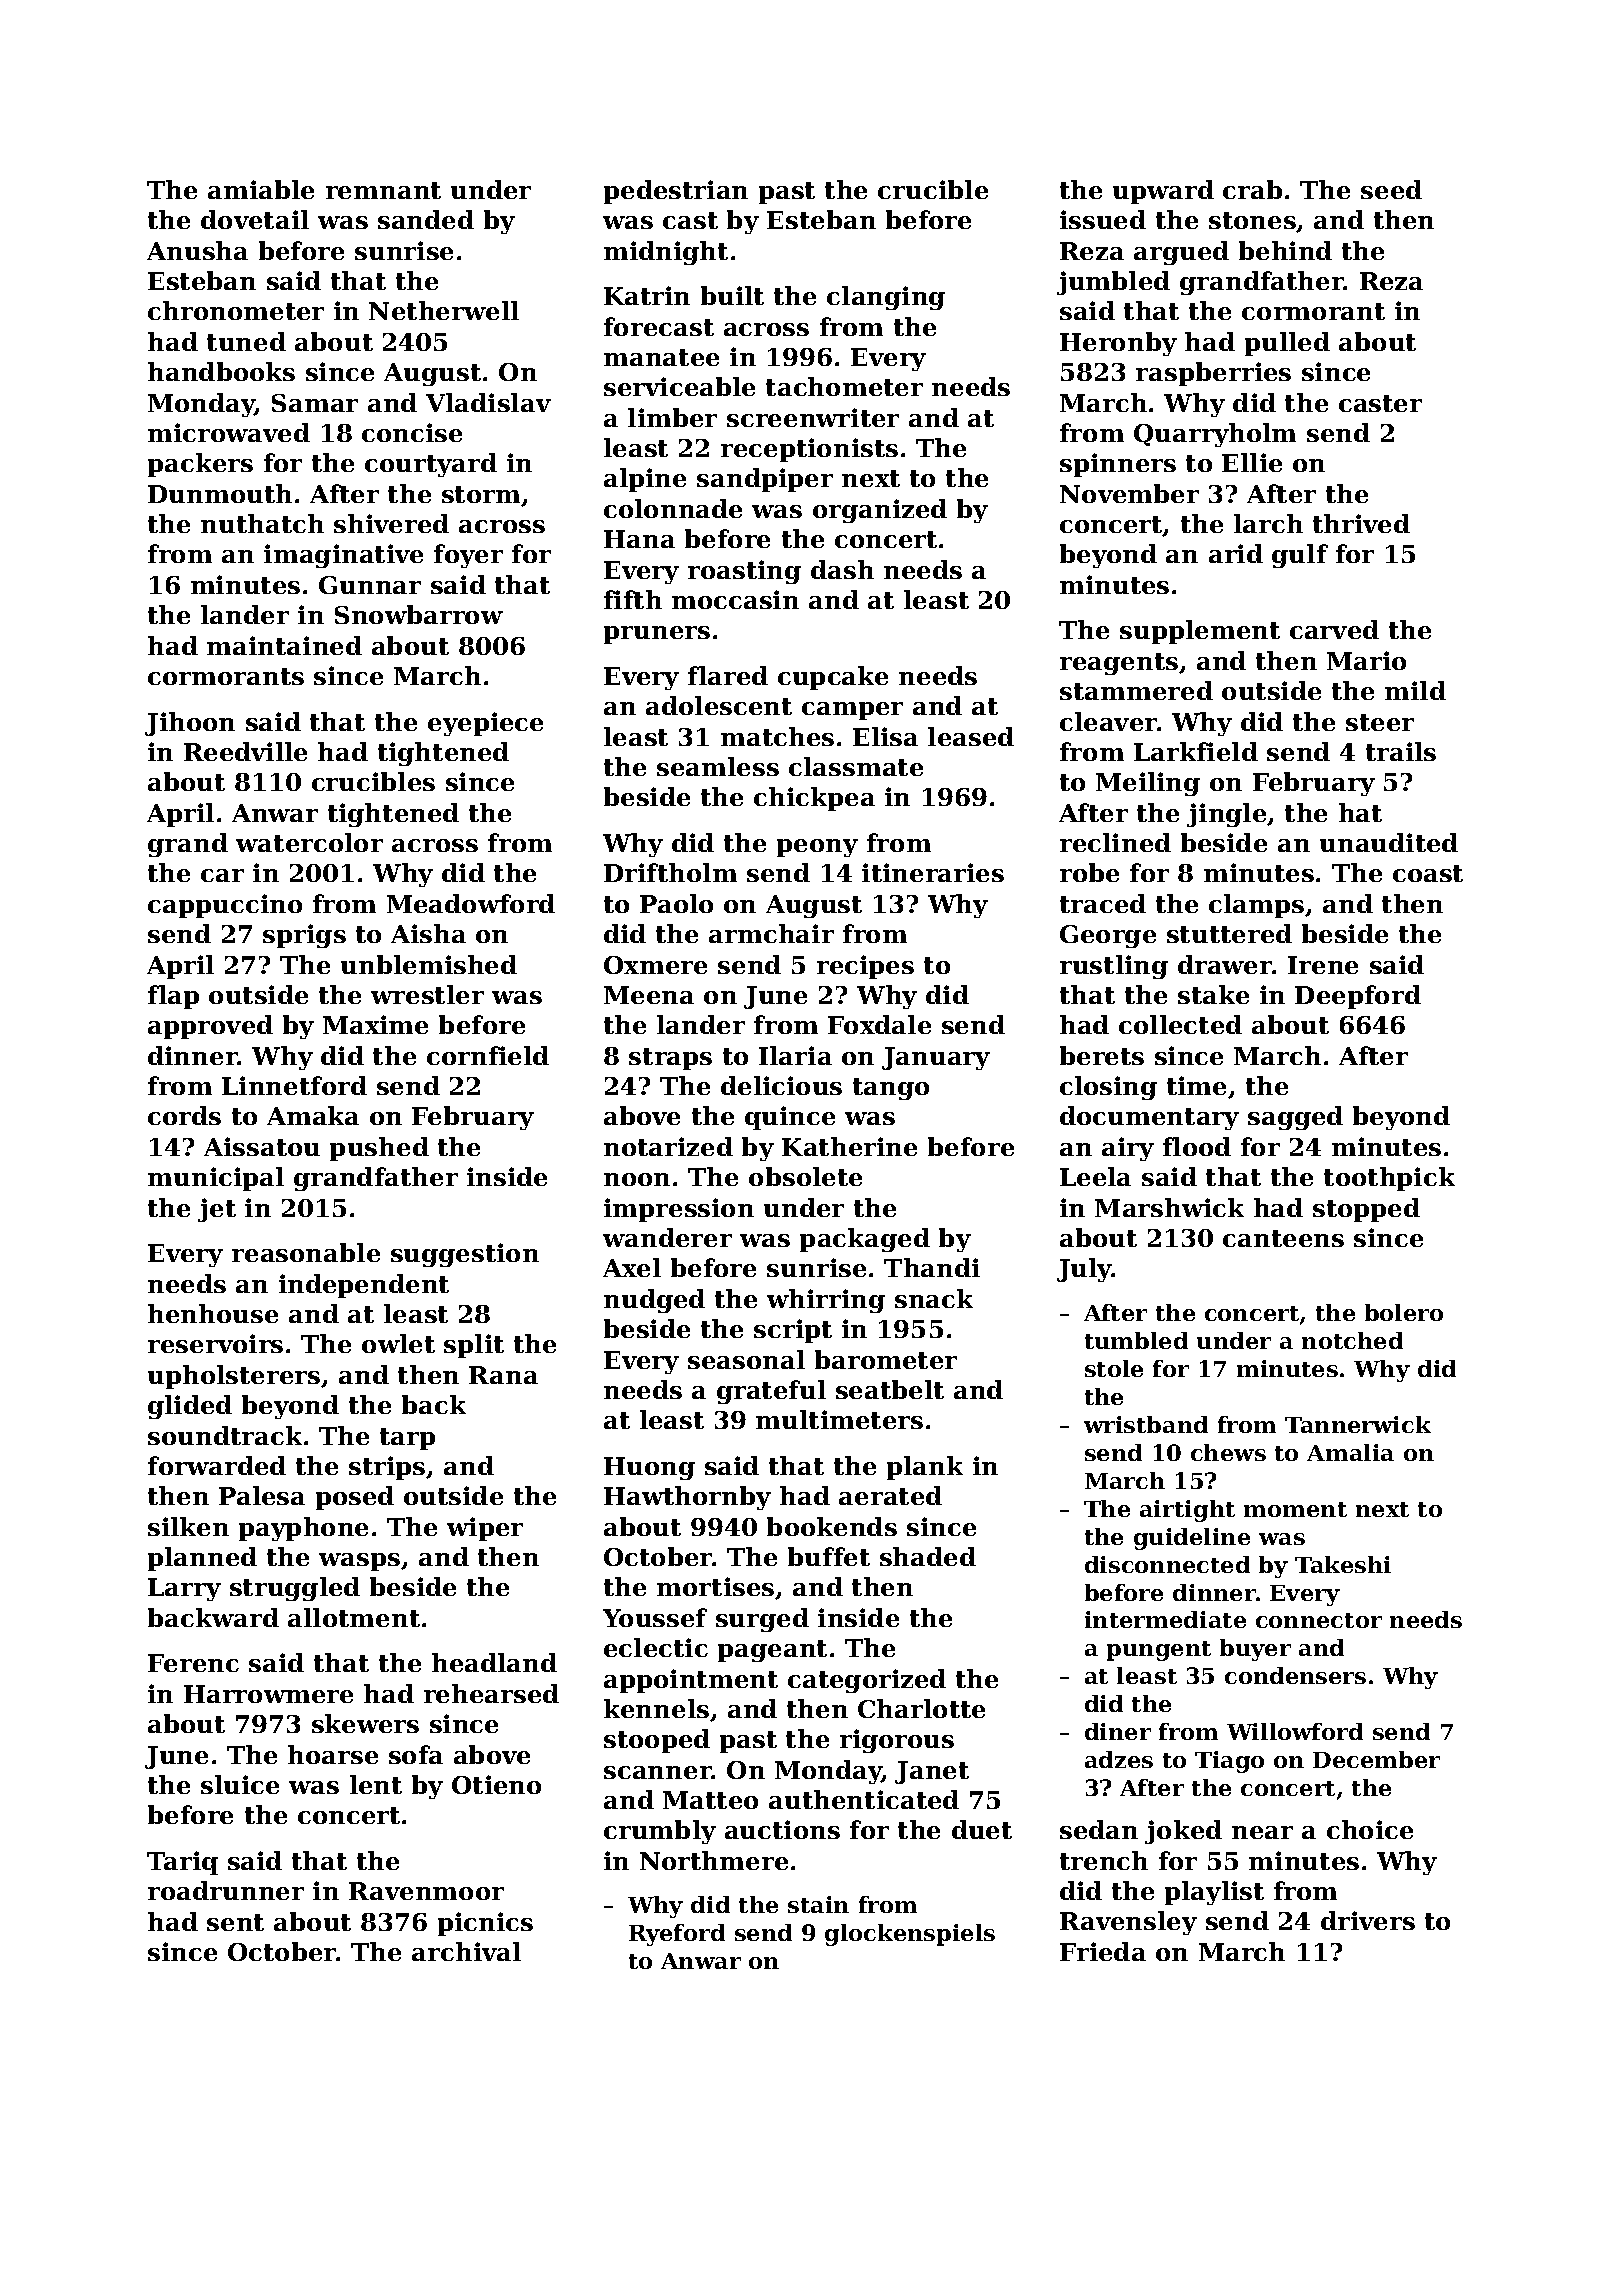 This image has width=1620, height=2292. I want to click on maintained, so click(284, 645).
